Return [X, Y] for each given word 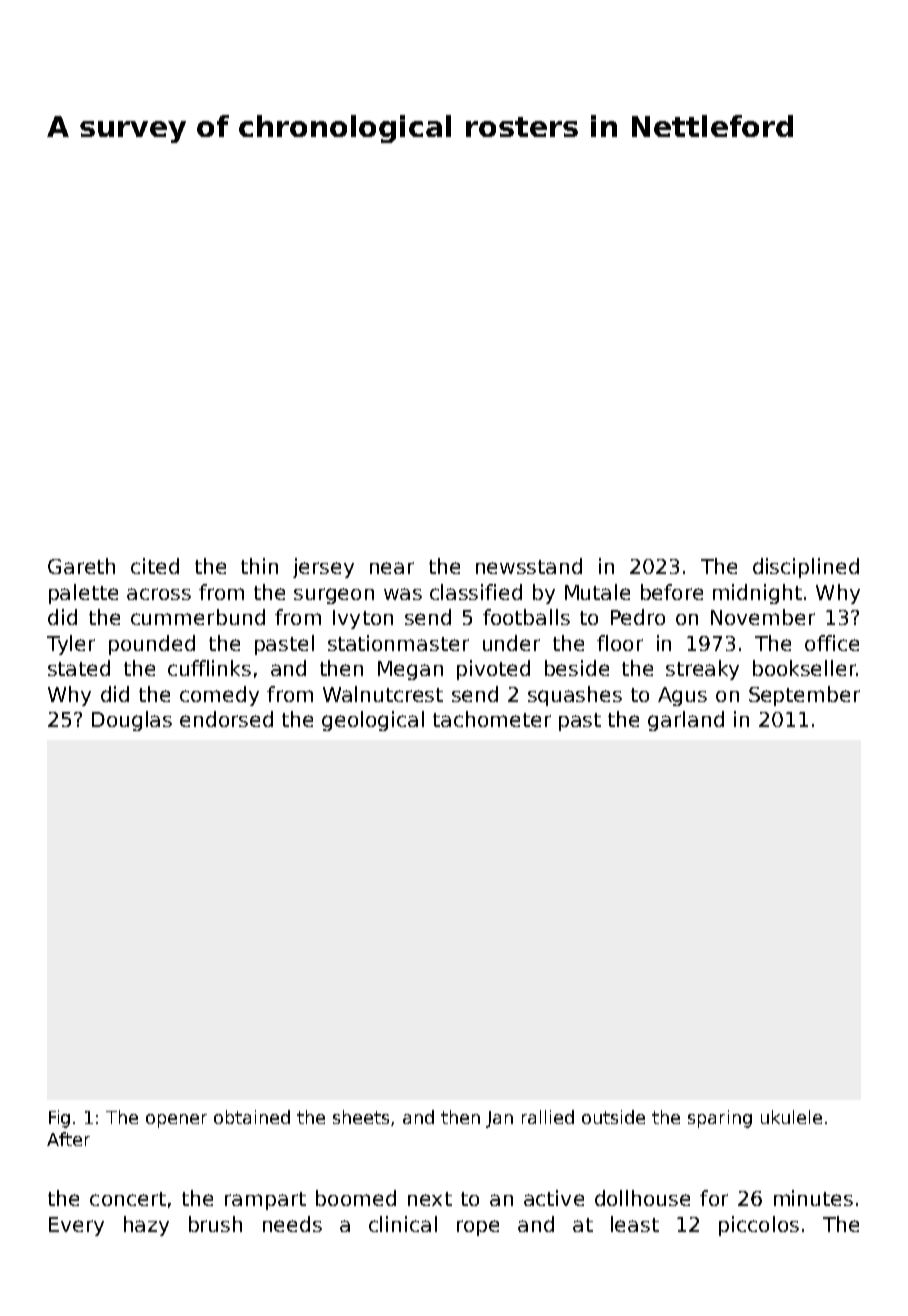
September [804, 696]
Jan [499, 1119]
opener [176, 1121]
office [832, 643]
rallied [548, 1117]
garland [686, 721]
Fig [59, 1119]
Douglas [132, 721]
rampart [265, 1201]
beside [577, 668]
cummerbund [198, 617]
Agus [682, 696]
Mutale [597, 592]
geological [373, 721]
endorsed [226, 719]
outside [613, 1117]
